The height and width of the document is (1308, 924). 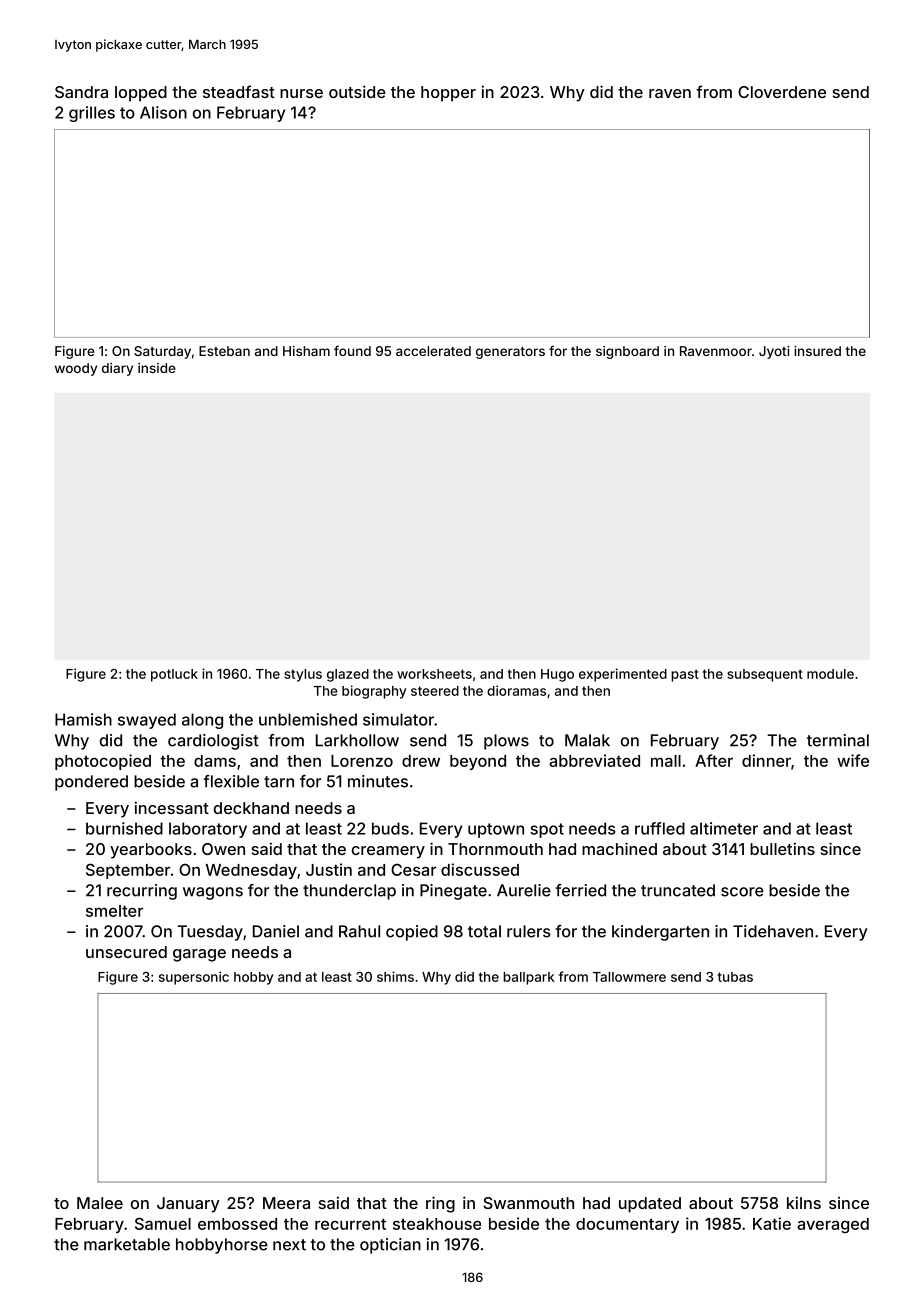 I want to click on marketable, so click(x=127, y=1244).
